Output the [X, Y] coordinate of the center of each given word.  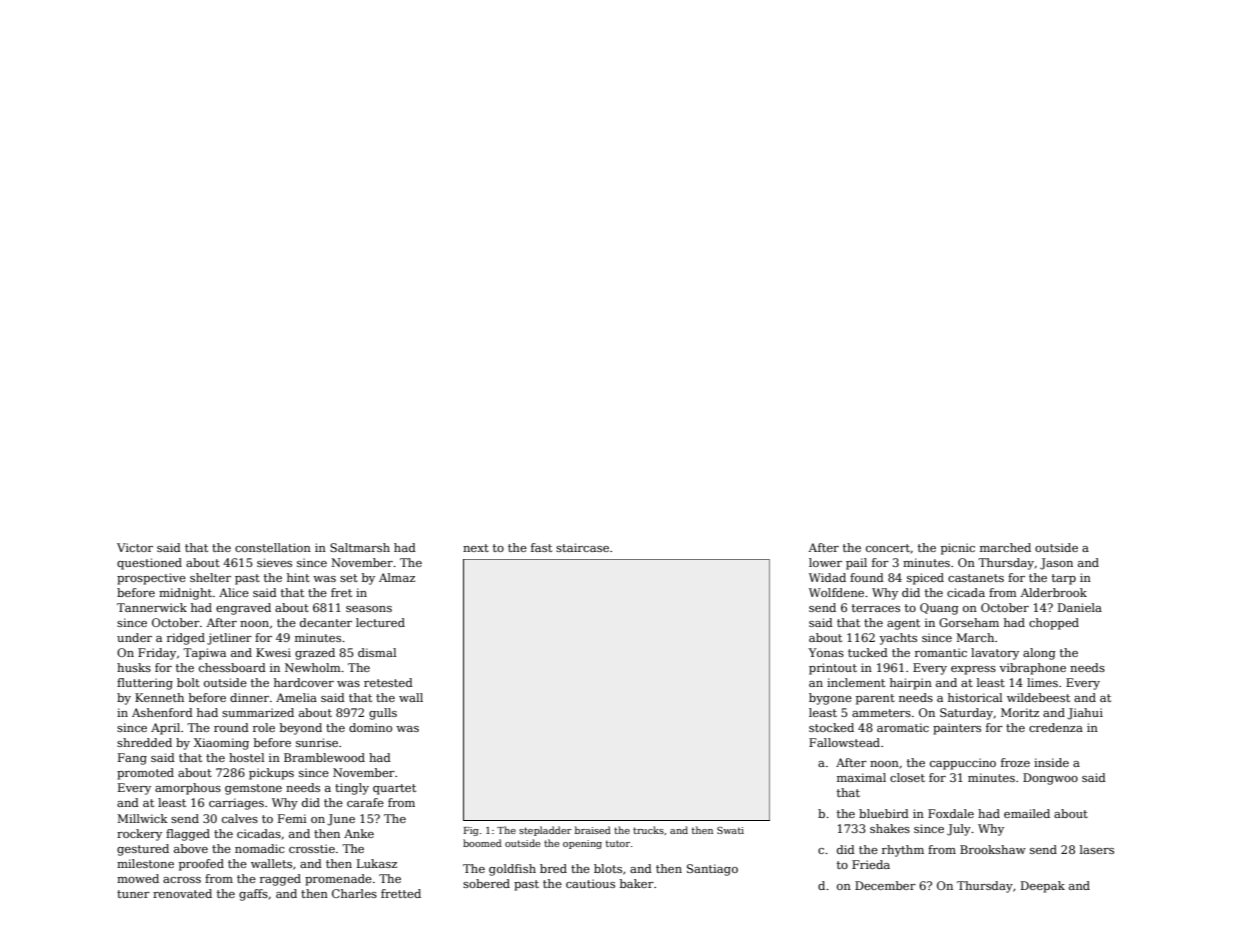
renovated [182, 893]
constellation [273, 547]
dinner [249, 697]
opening [582, 844]
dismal [377, 652]
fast [541, 547]
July [959, 830]
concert [888, 548]
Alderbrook [1053, 592]
